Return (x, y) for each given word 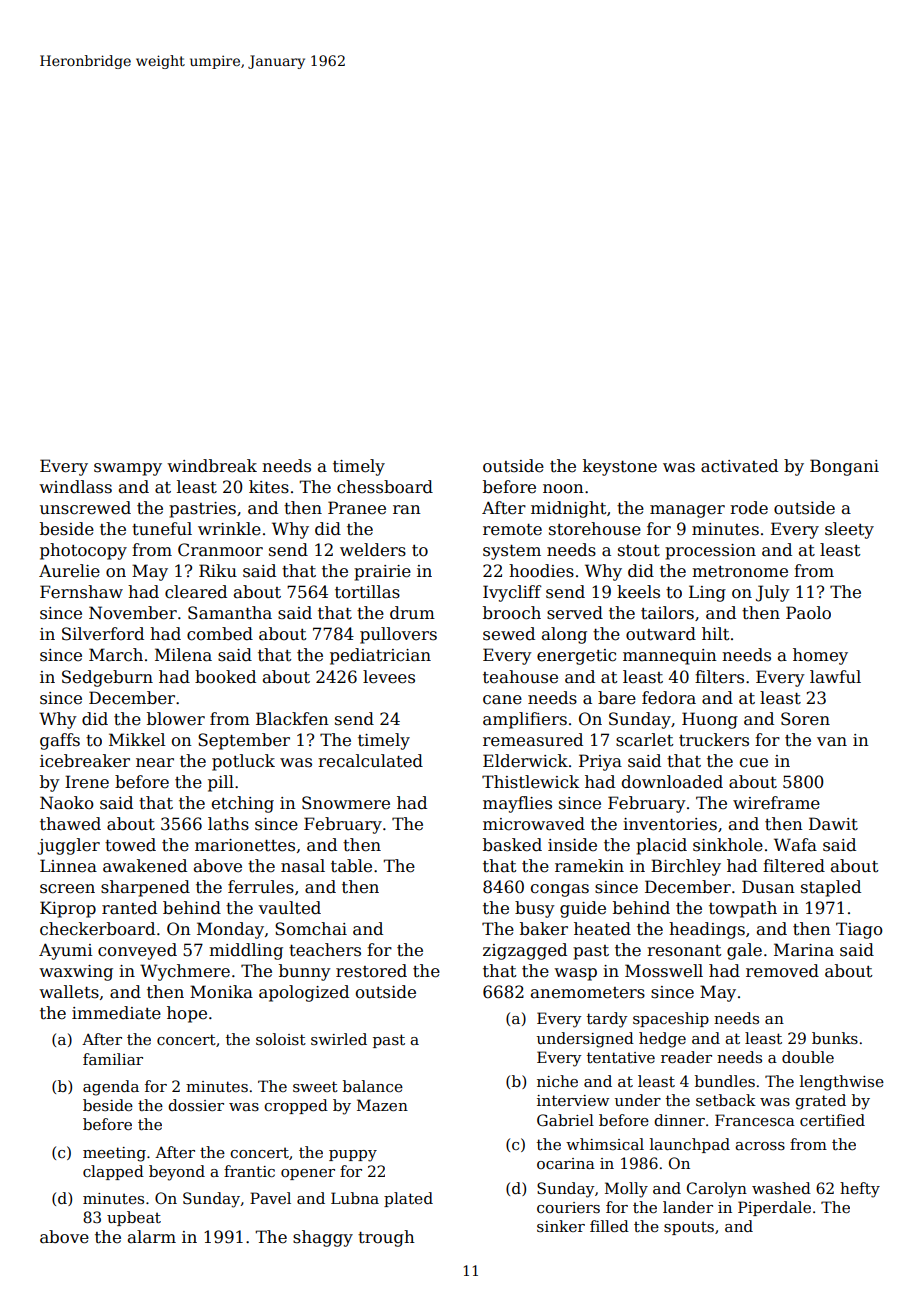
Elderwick (525, 761)
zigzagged (525, 951)
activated (739, 466)
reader (686, 1057)
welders (373, 550)
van (832, 742)
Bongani (844, 467)
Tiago (859, 930)
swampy (128, 469)
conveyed (137, 951)
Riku (218, 570)
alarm (152, 1237)
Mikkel (137, 740)
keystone (620, 467)
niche (557, 1081)
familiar (113, 1059)
